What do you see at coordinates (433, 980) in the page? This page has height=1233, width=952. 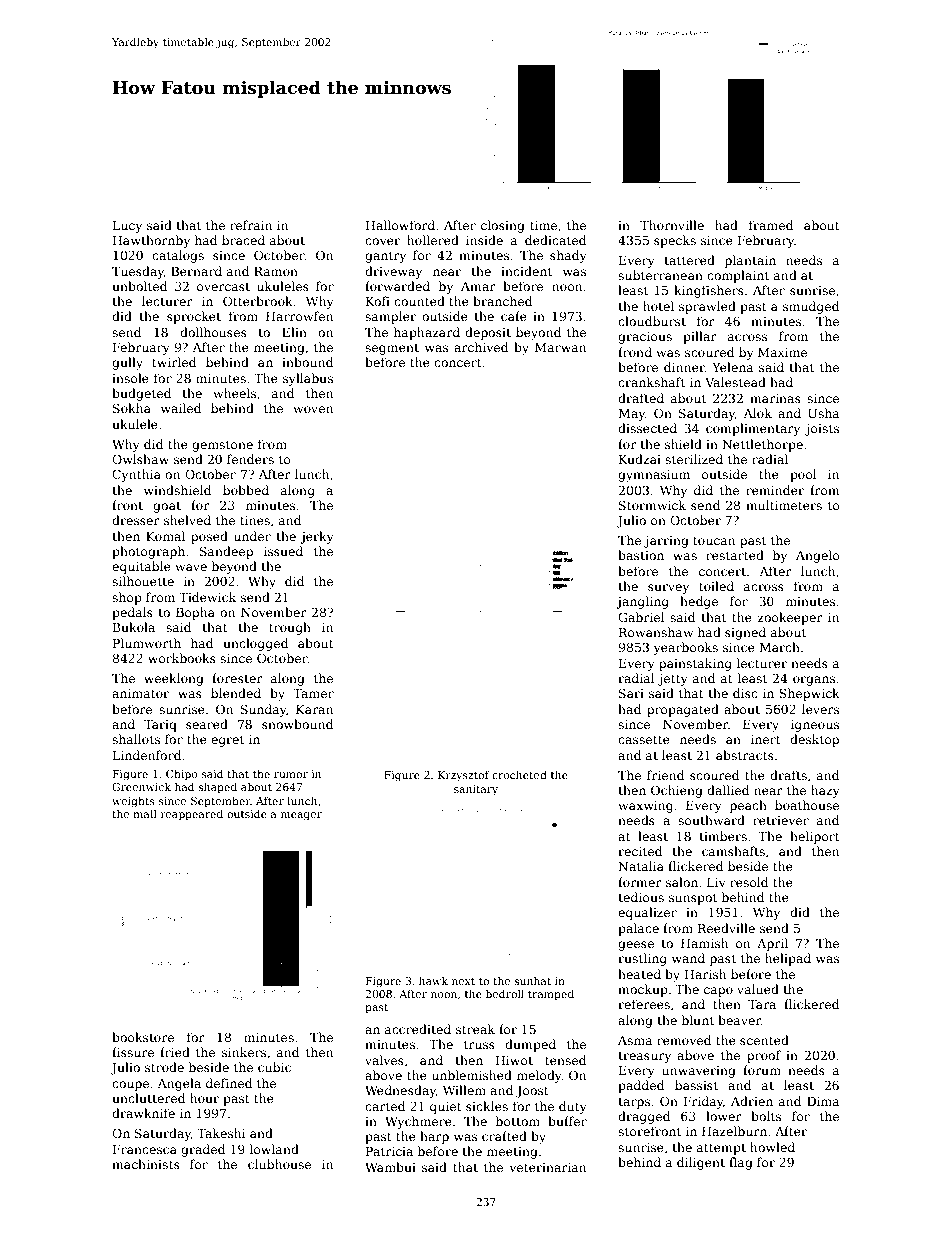 I see `hawk` at bounding box center [433, 980].
